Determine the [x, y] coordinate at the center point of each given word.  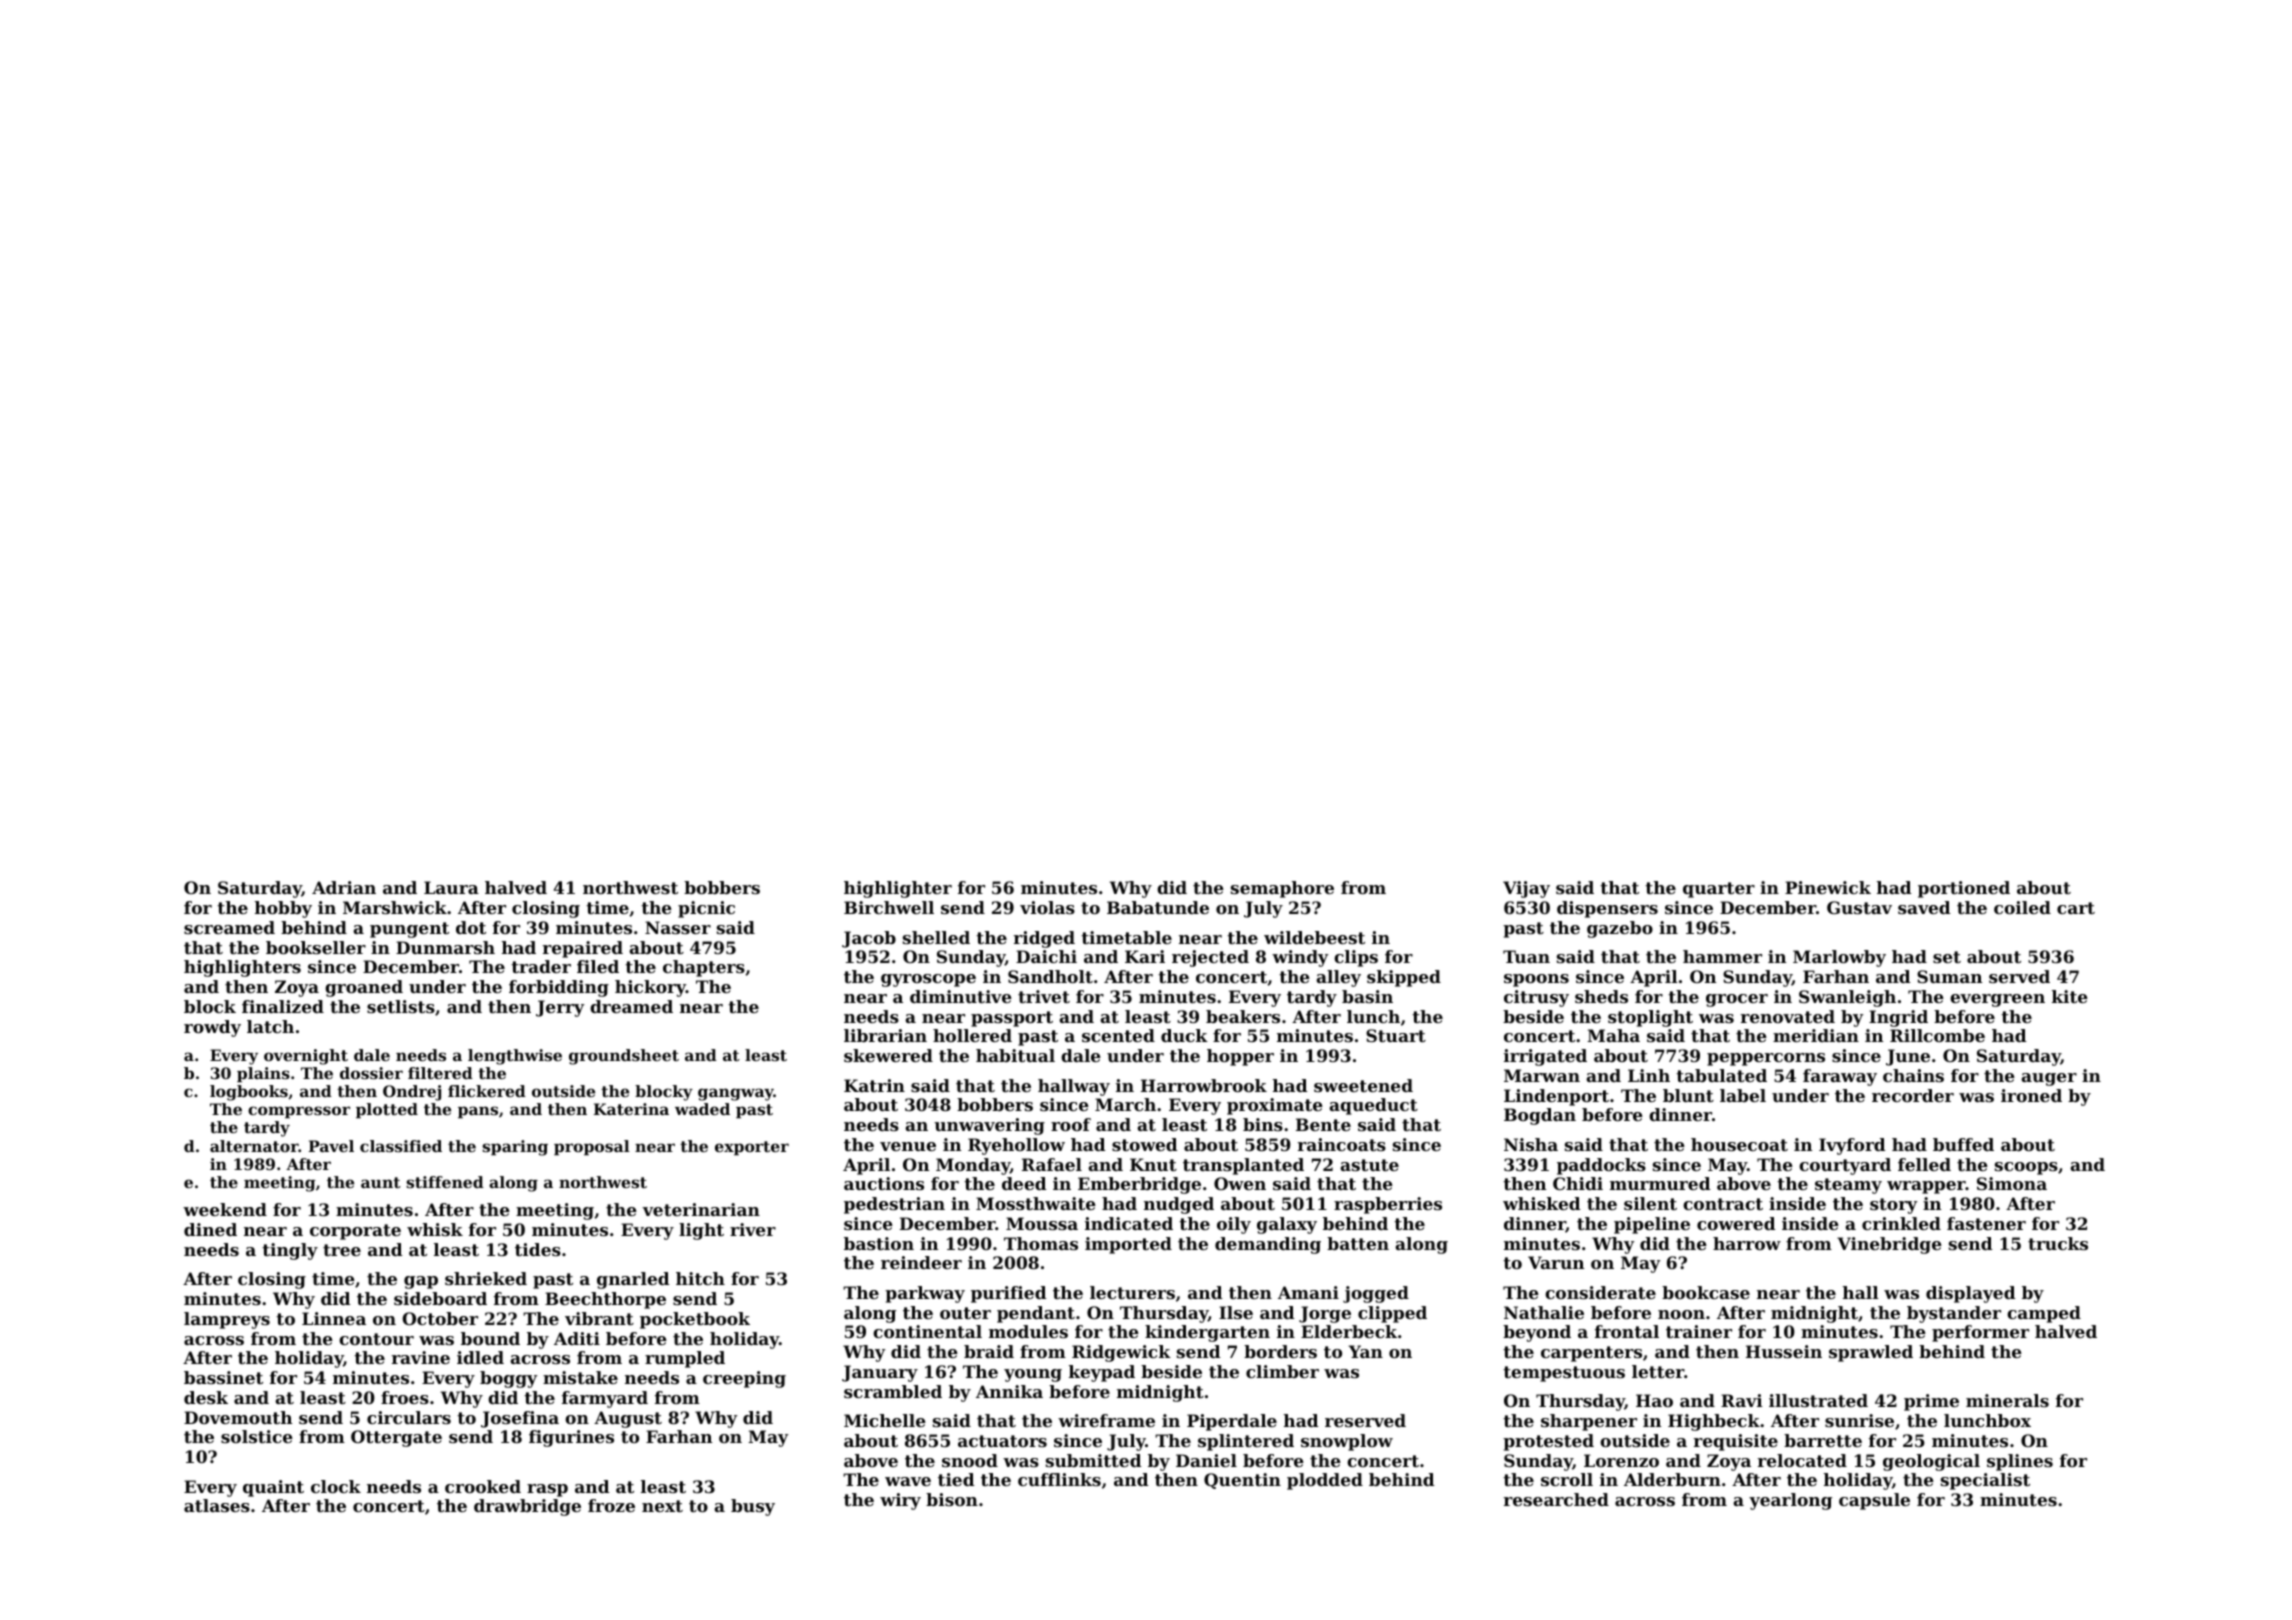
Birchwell [889, 907]
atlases [217, 1505]
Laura [451, 887]
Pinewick [1828, 887]
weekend [225, 1209]
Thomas [1041, 1243]
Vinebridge [1889, 1245]
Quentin [1242, 1481]
